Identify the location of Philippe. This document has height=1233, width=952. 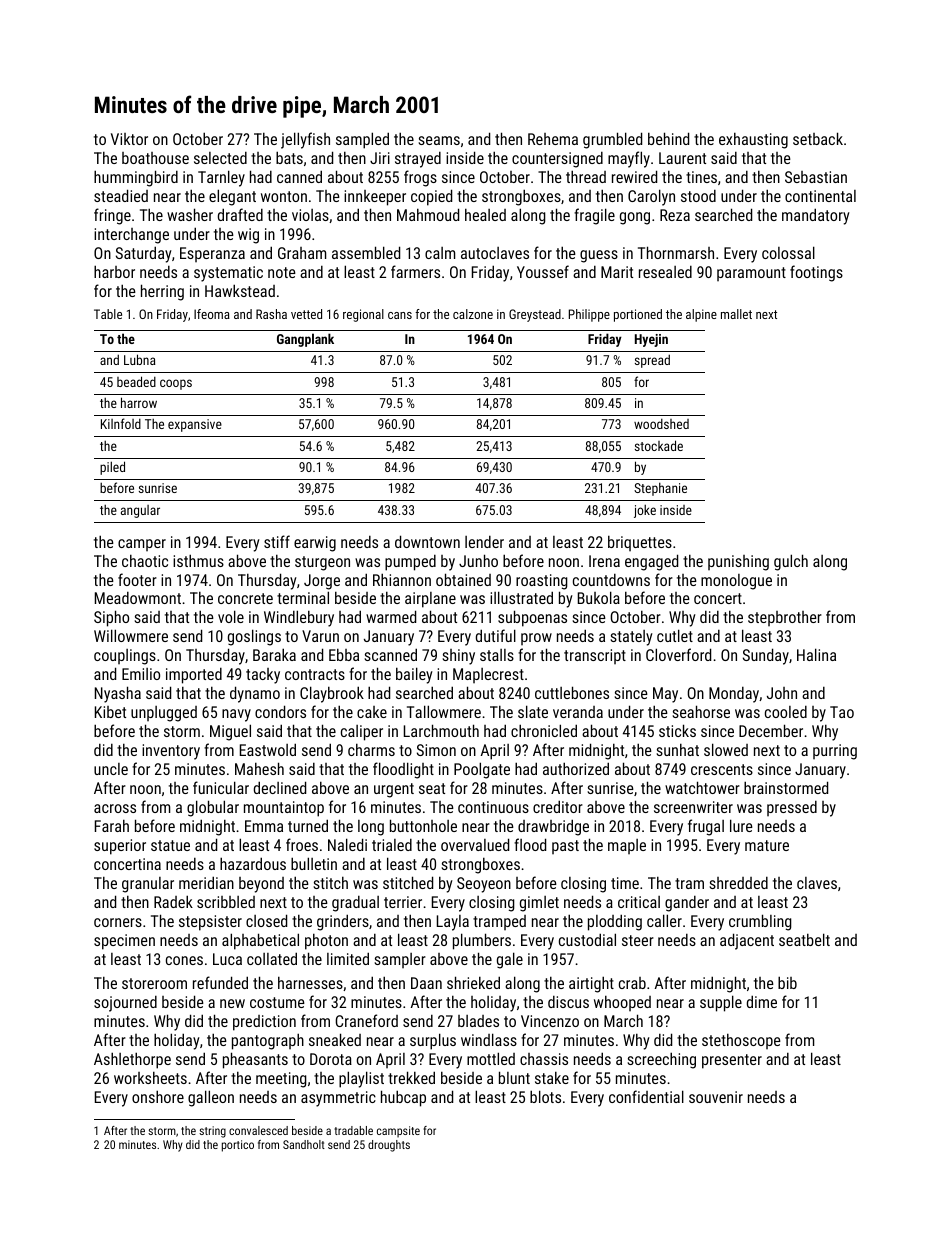
(589, 315).
